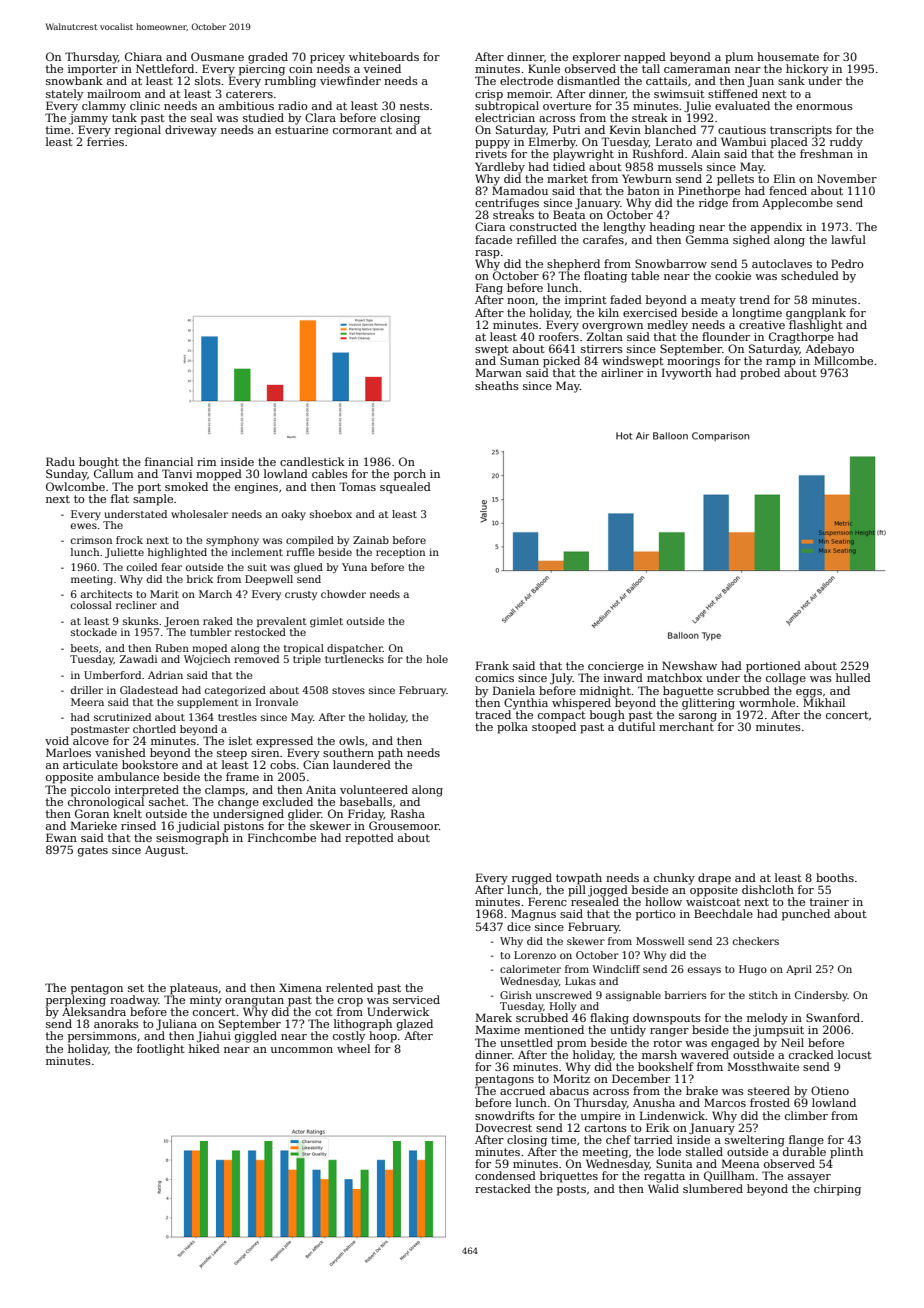 The width and height of the screenshot is (924, 1308). I want to click on Cindersby, so click(821, 996).
